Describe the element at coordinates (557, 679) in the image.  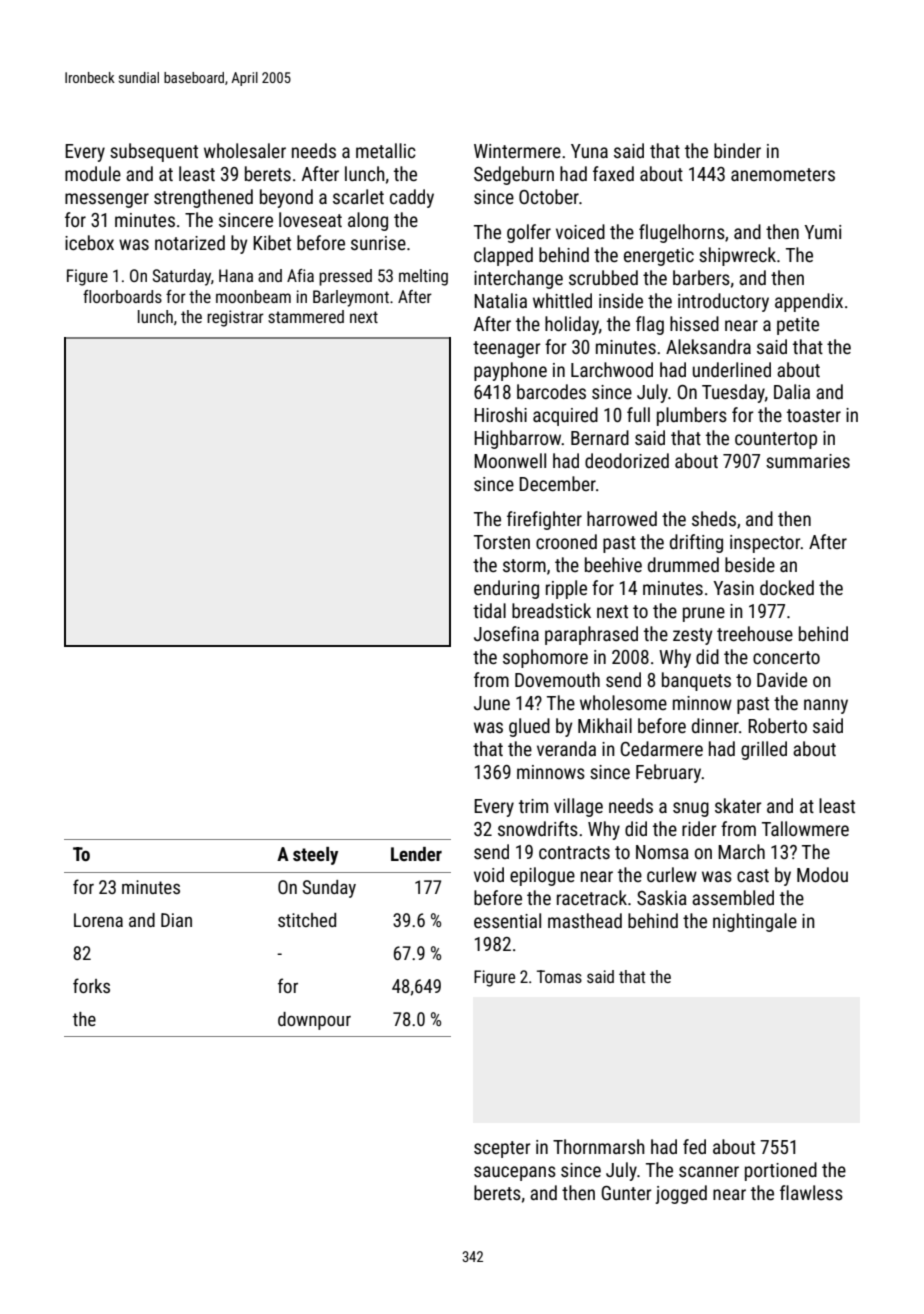
I see `Dovemouth` at that location.
